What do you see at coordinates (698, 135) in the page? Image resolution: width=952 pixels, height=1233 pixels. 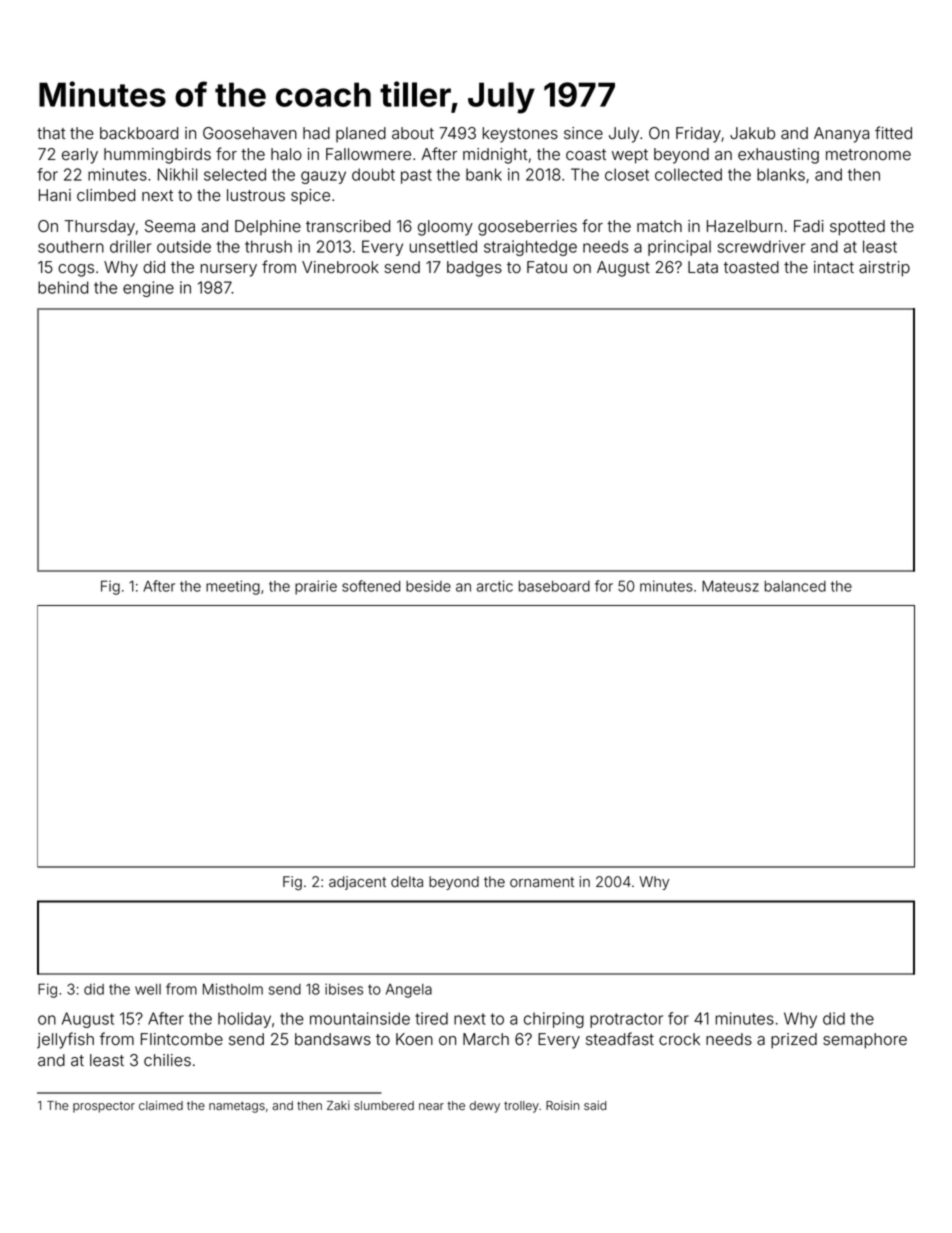 I see `Friday` at bounding box center [698, 135].
